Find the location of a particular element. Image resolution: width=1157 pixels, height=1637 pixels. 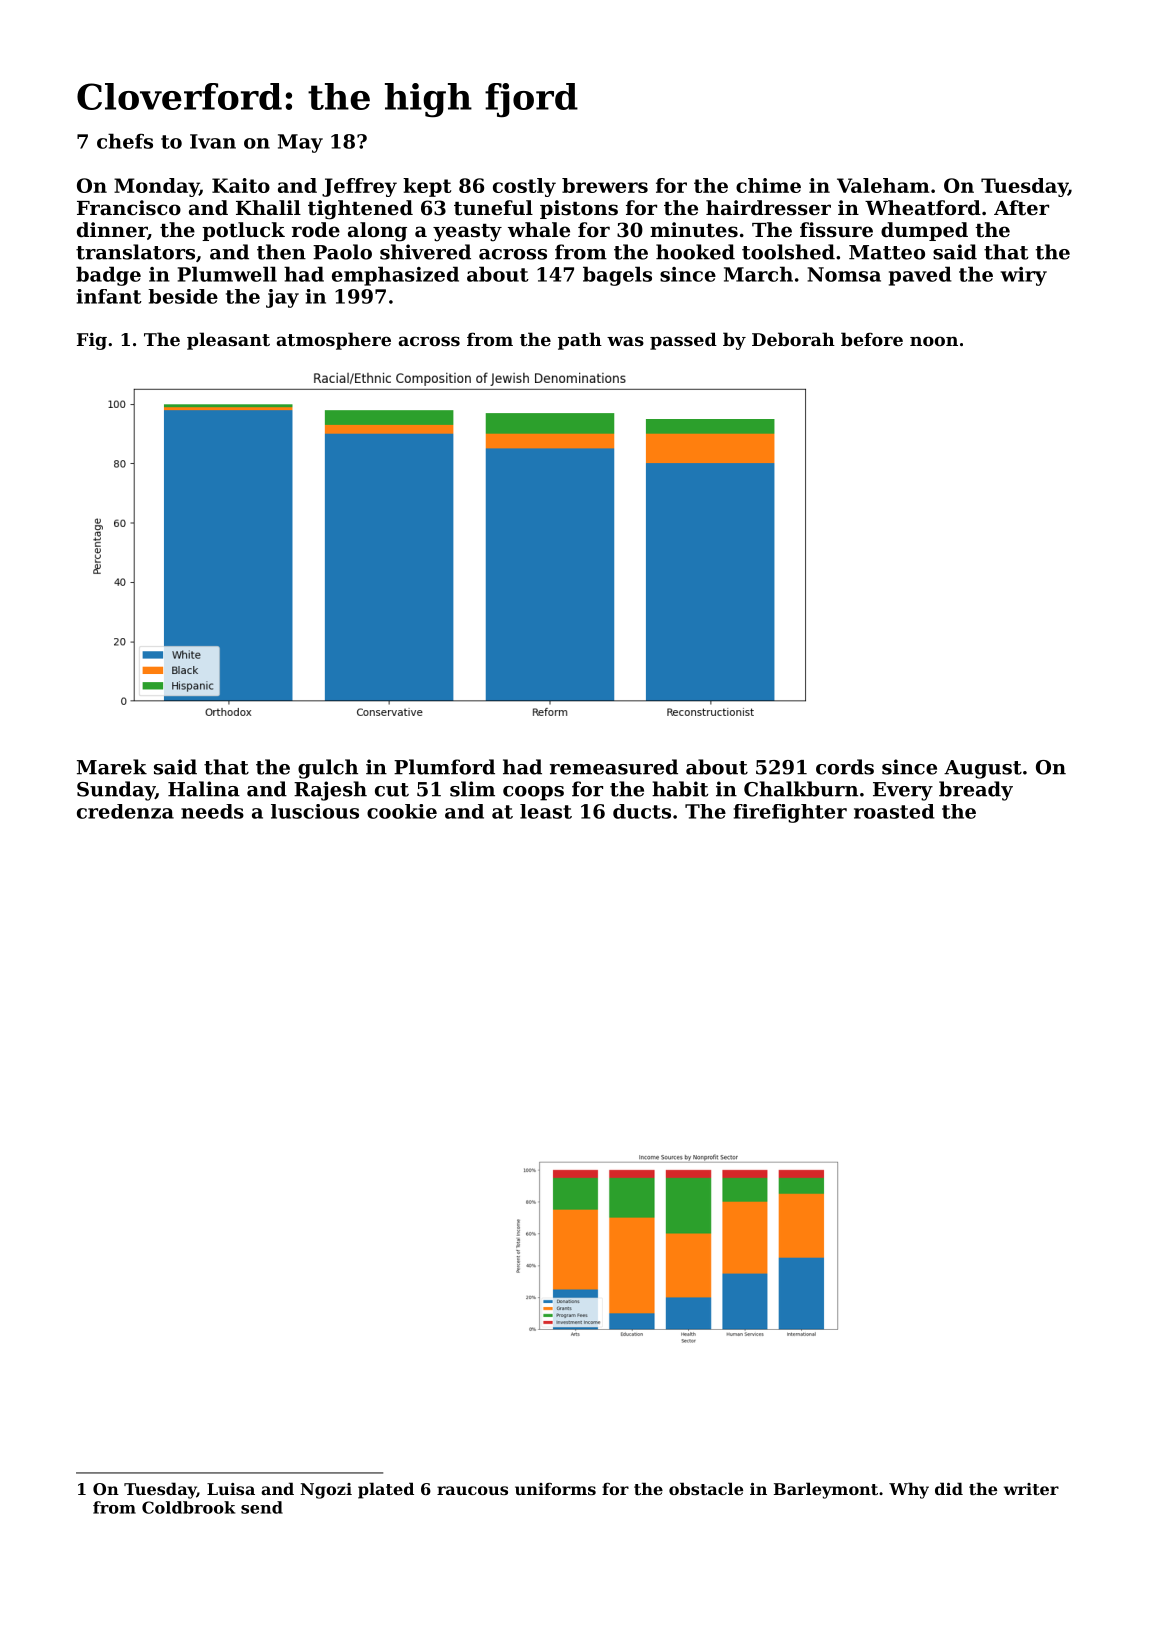

credenza is located at coordinates (125, 811).
